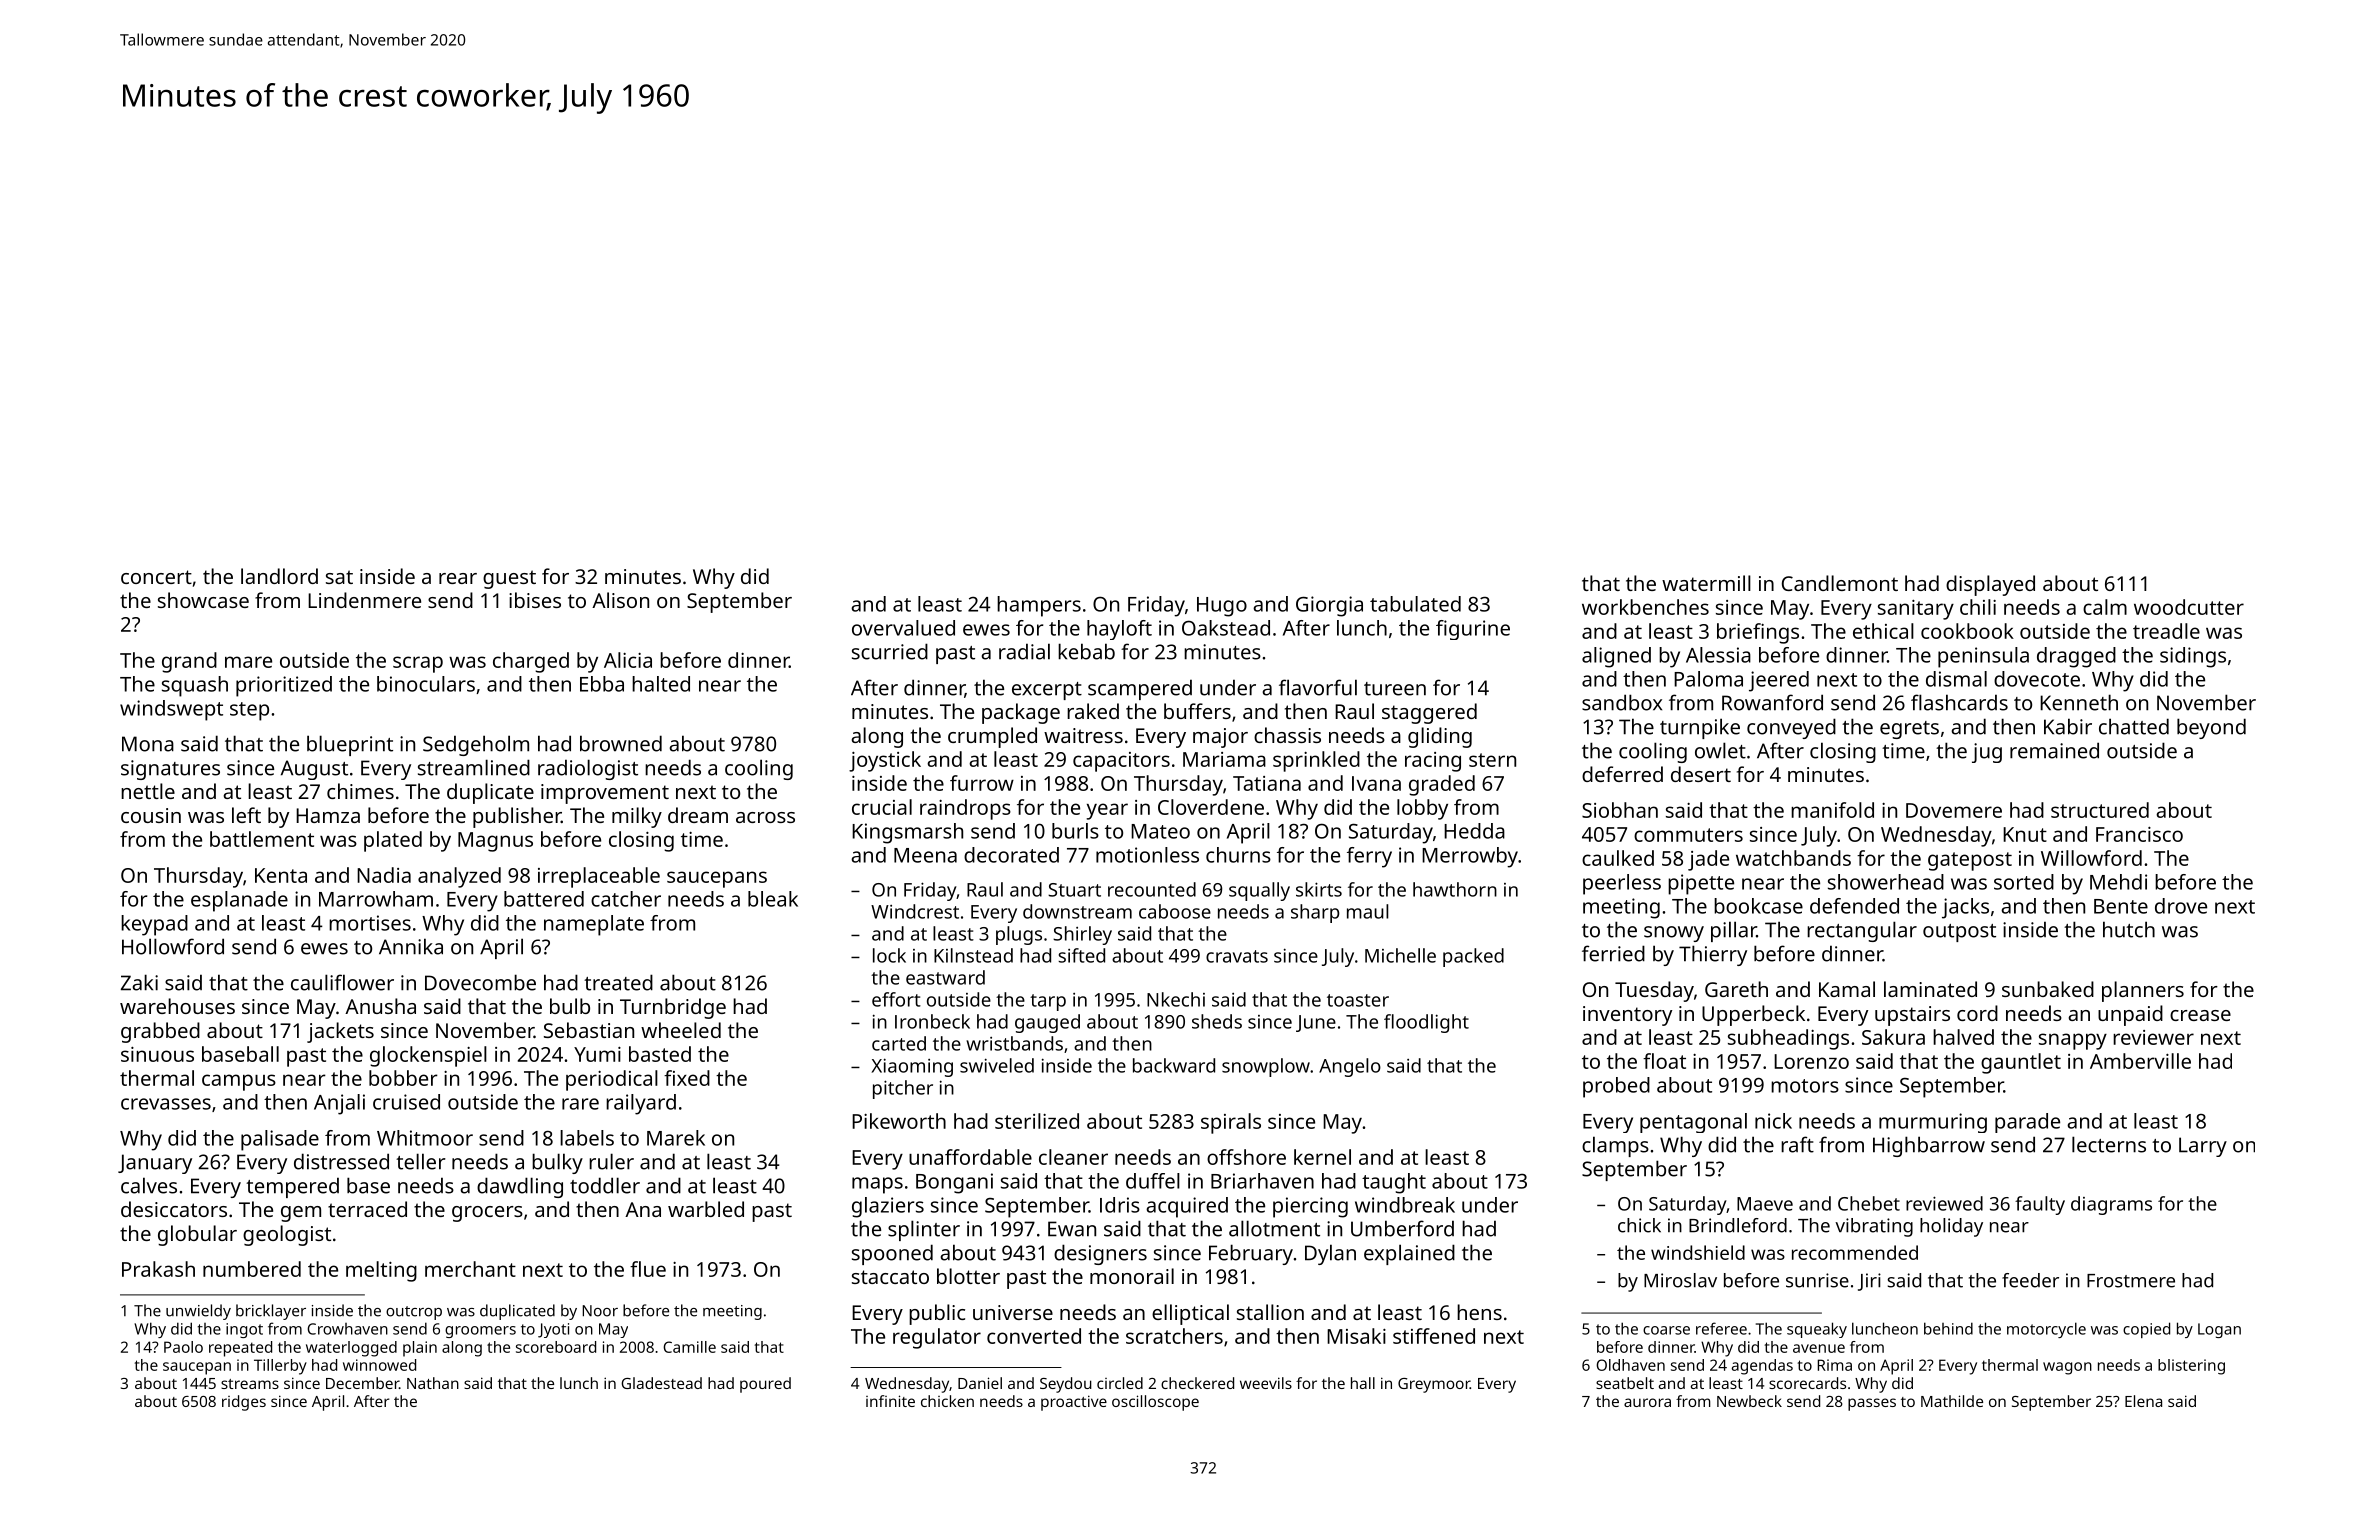 The image size is (2380, 1540). What do you see at coordinates (2131, 1281) in the screenshot?
I see `Frostmere` at bounding box center [2131, 1281].
